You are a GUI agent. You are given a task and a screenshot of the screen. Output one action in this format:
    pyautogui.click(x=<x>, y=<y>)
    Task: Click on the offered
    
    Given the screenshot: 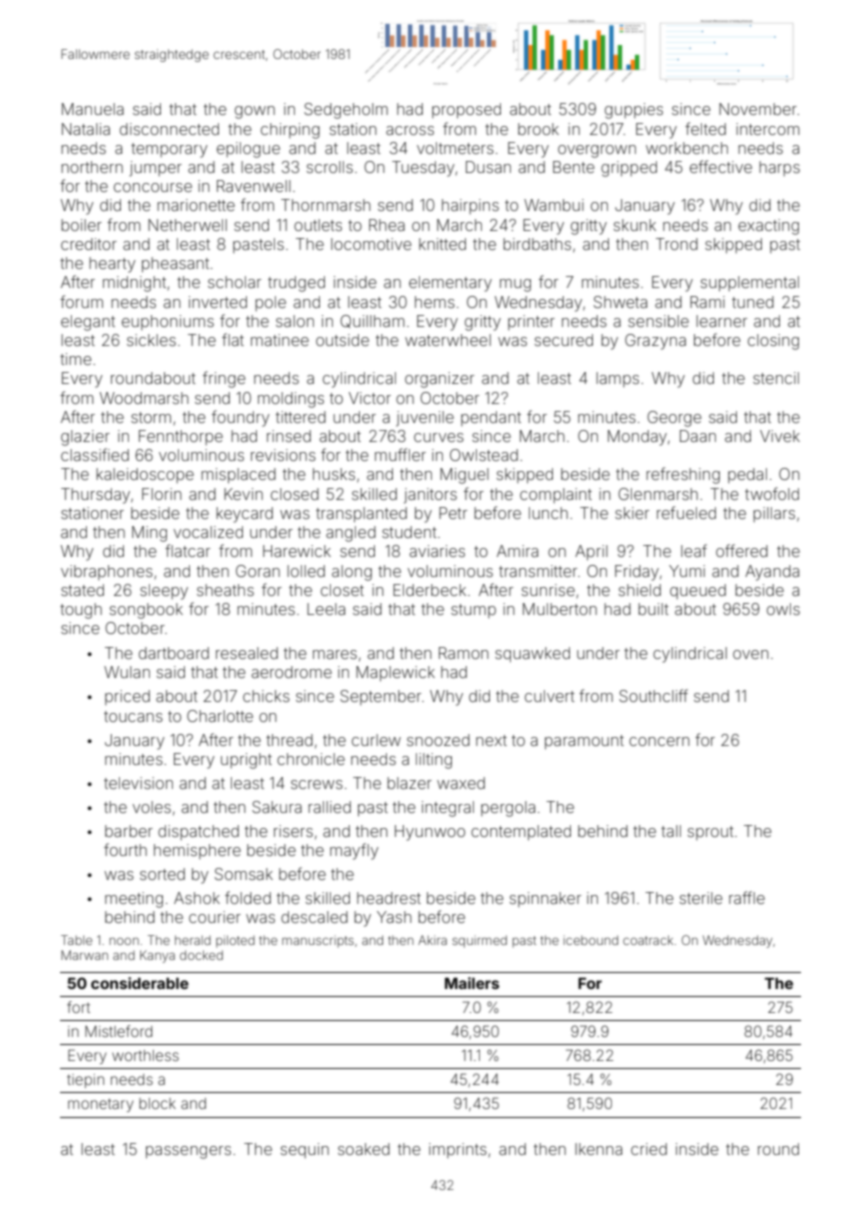 What is the action you would take?
    pyautogui.click(x=742, y=550)
